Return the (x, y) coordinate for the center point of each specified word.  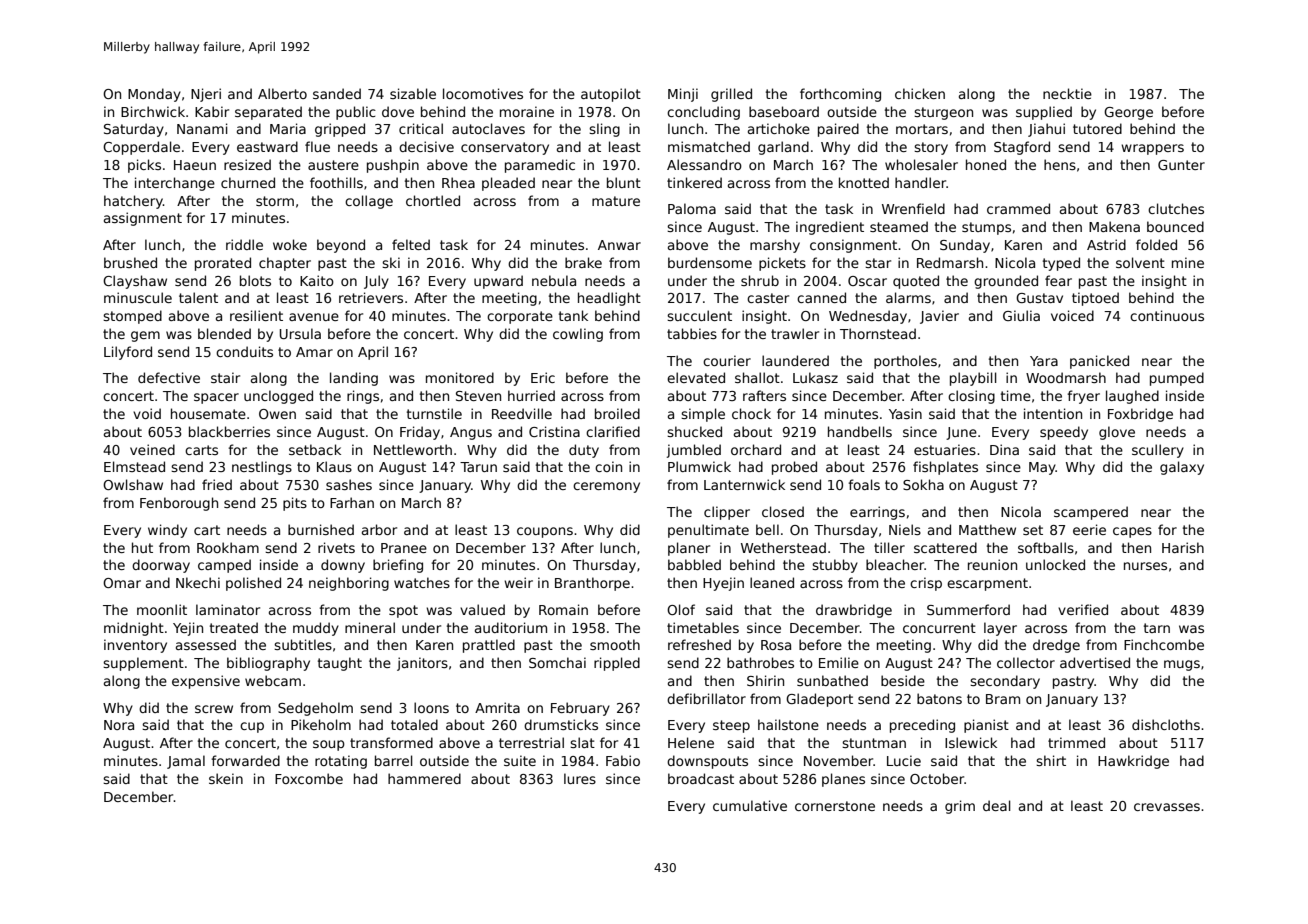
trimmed (1076, 742)
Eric (543, 377)
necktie (1067, 93)
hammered (424, 778)
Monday (154, 95)
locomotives (483, 93)
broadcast (701, 778)
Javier (939, 317)
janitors (422, 664)
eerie (1089, 529)
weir (518, 582)
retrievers (371, 297)
